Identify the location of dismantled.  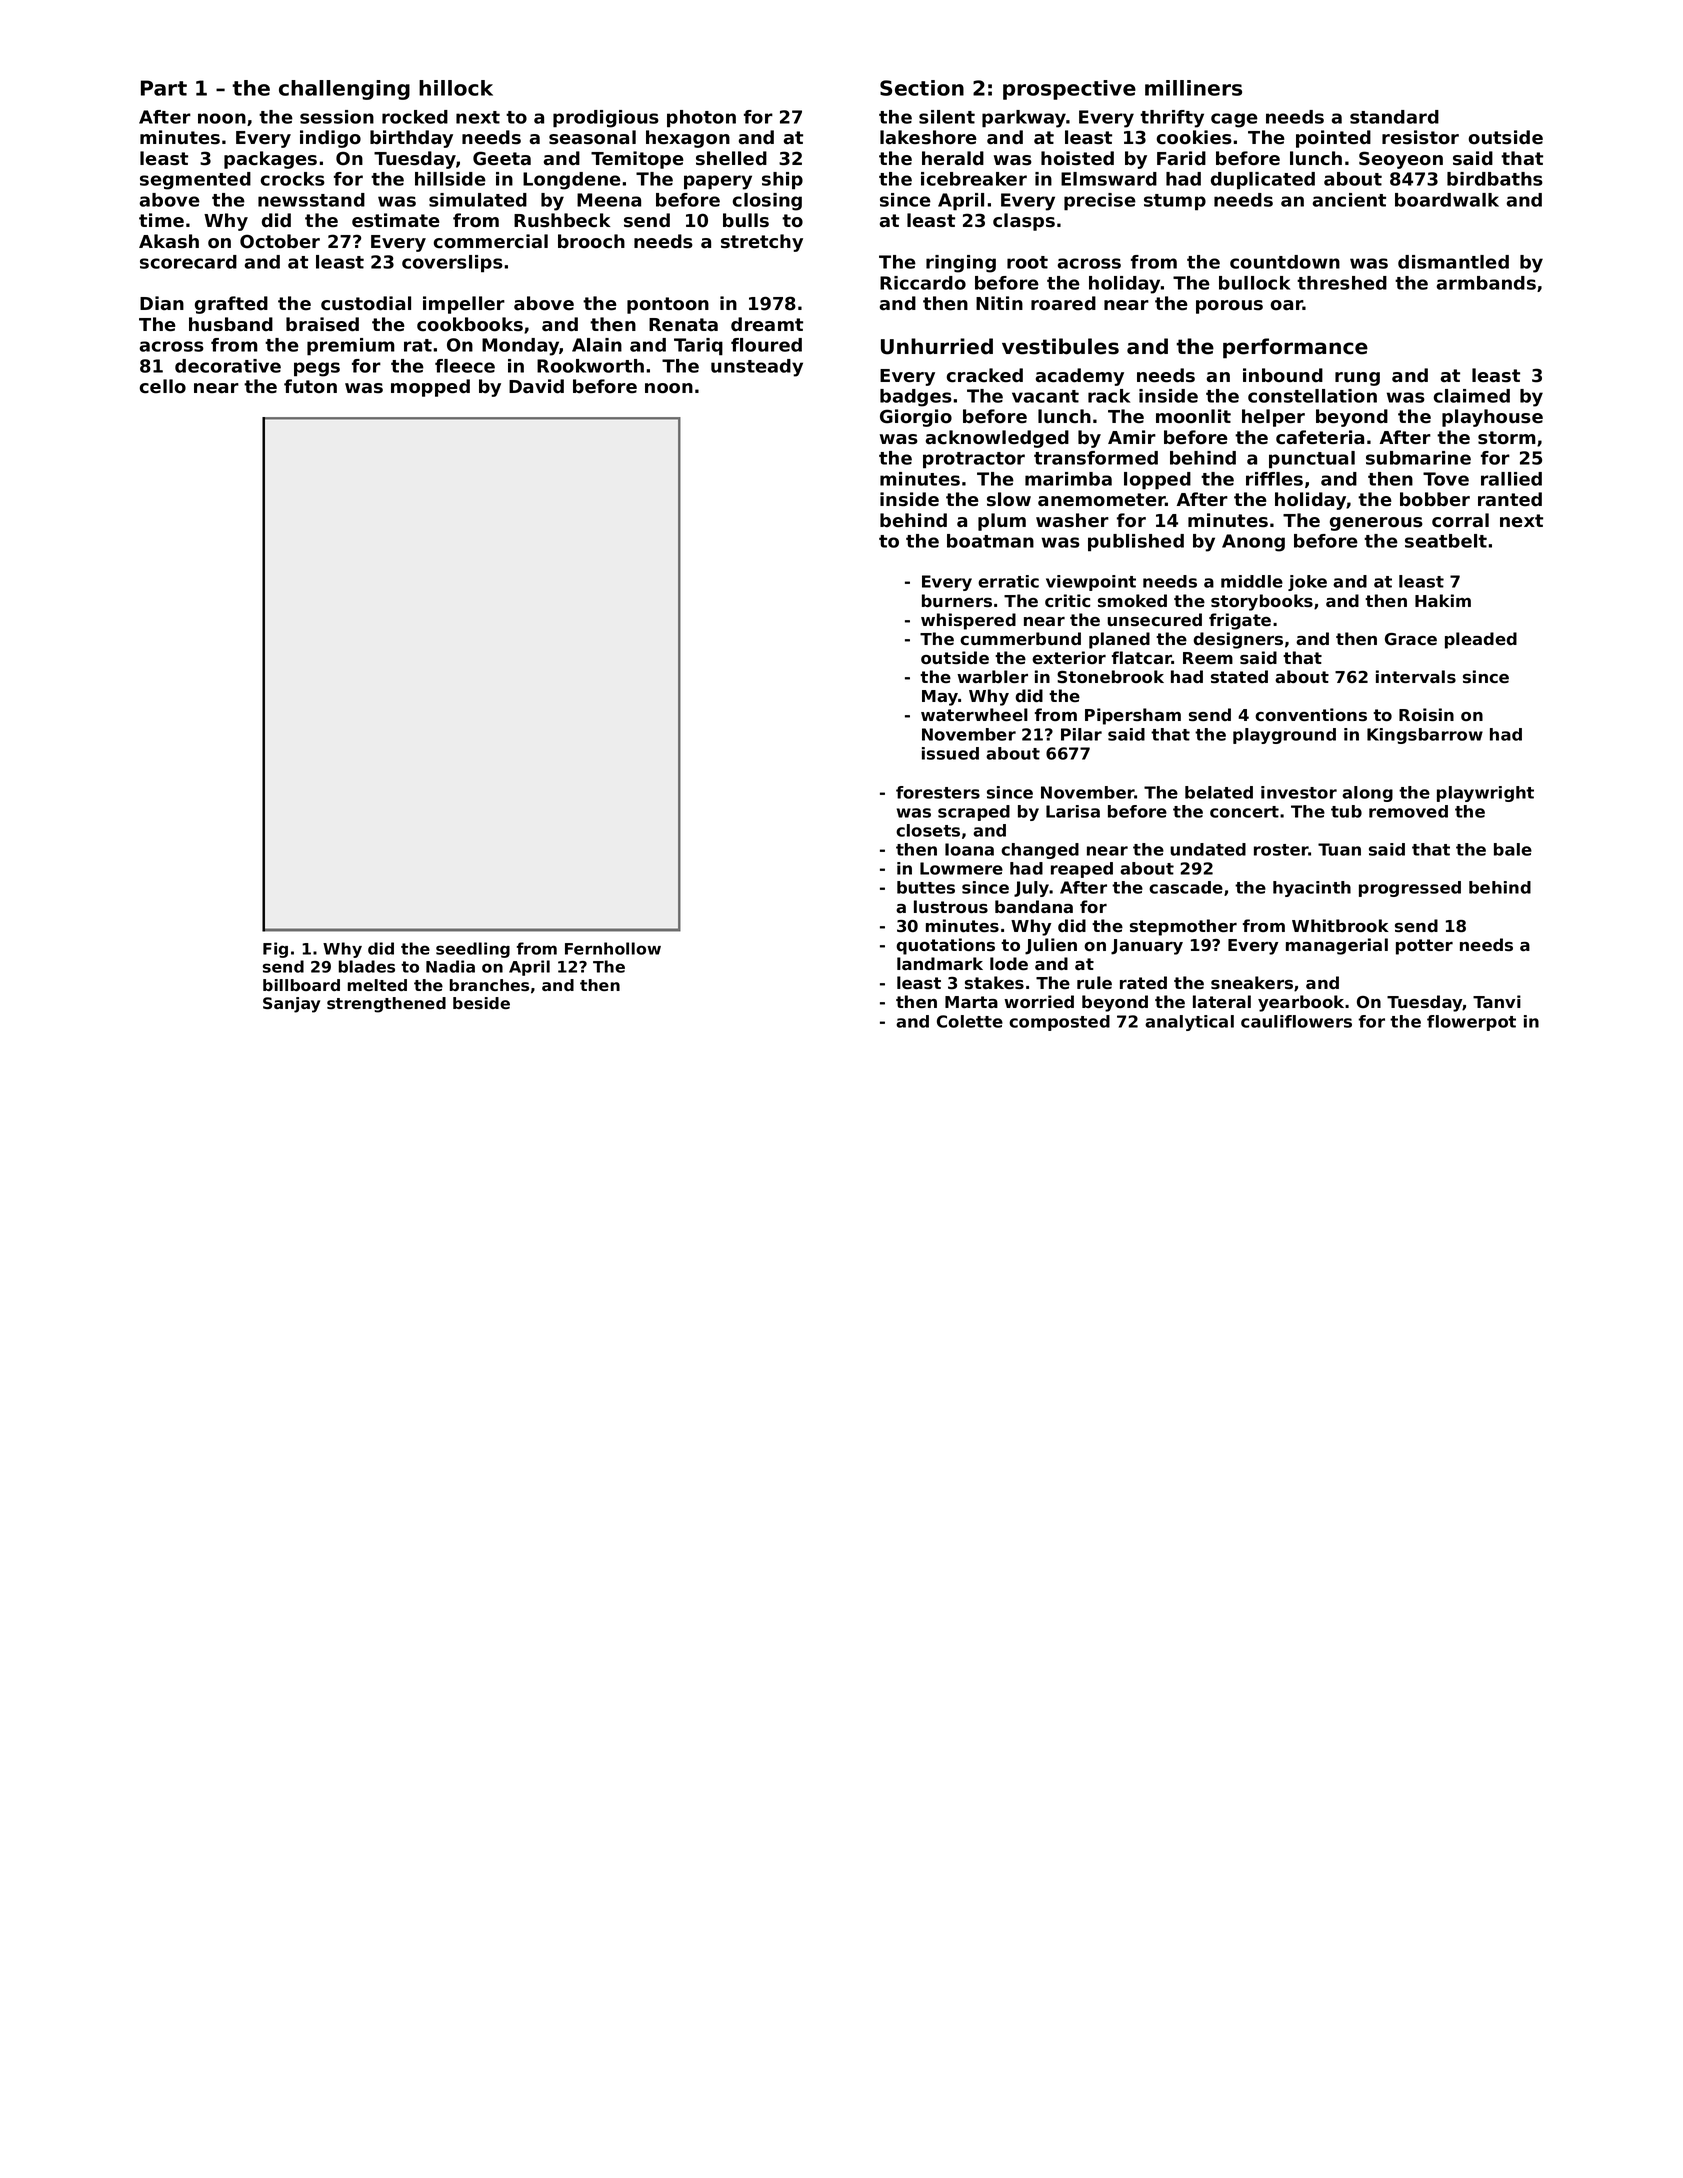
(1453, 262).
